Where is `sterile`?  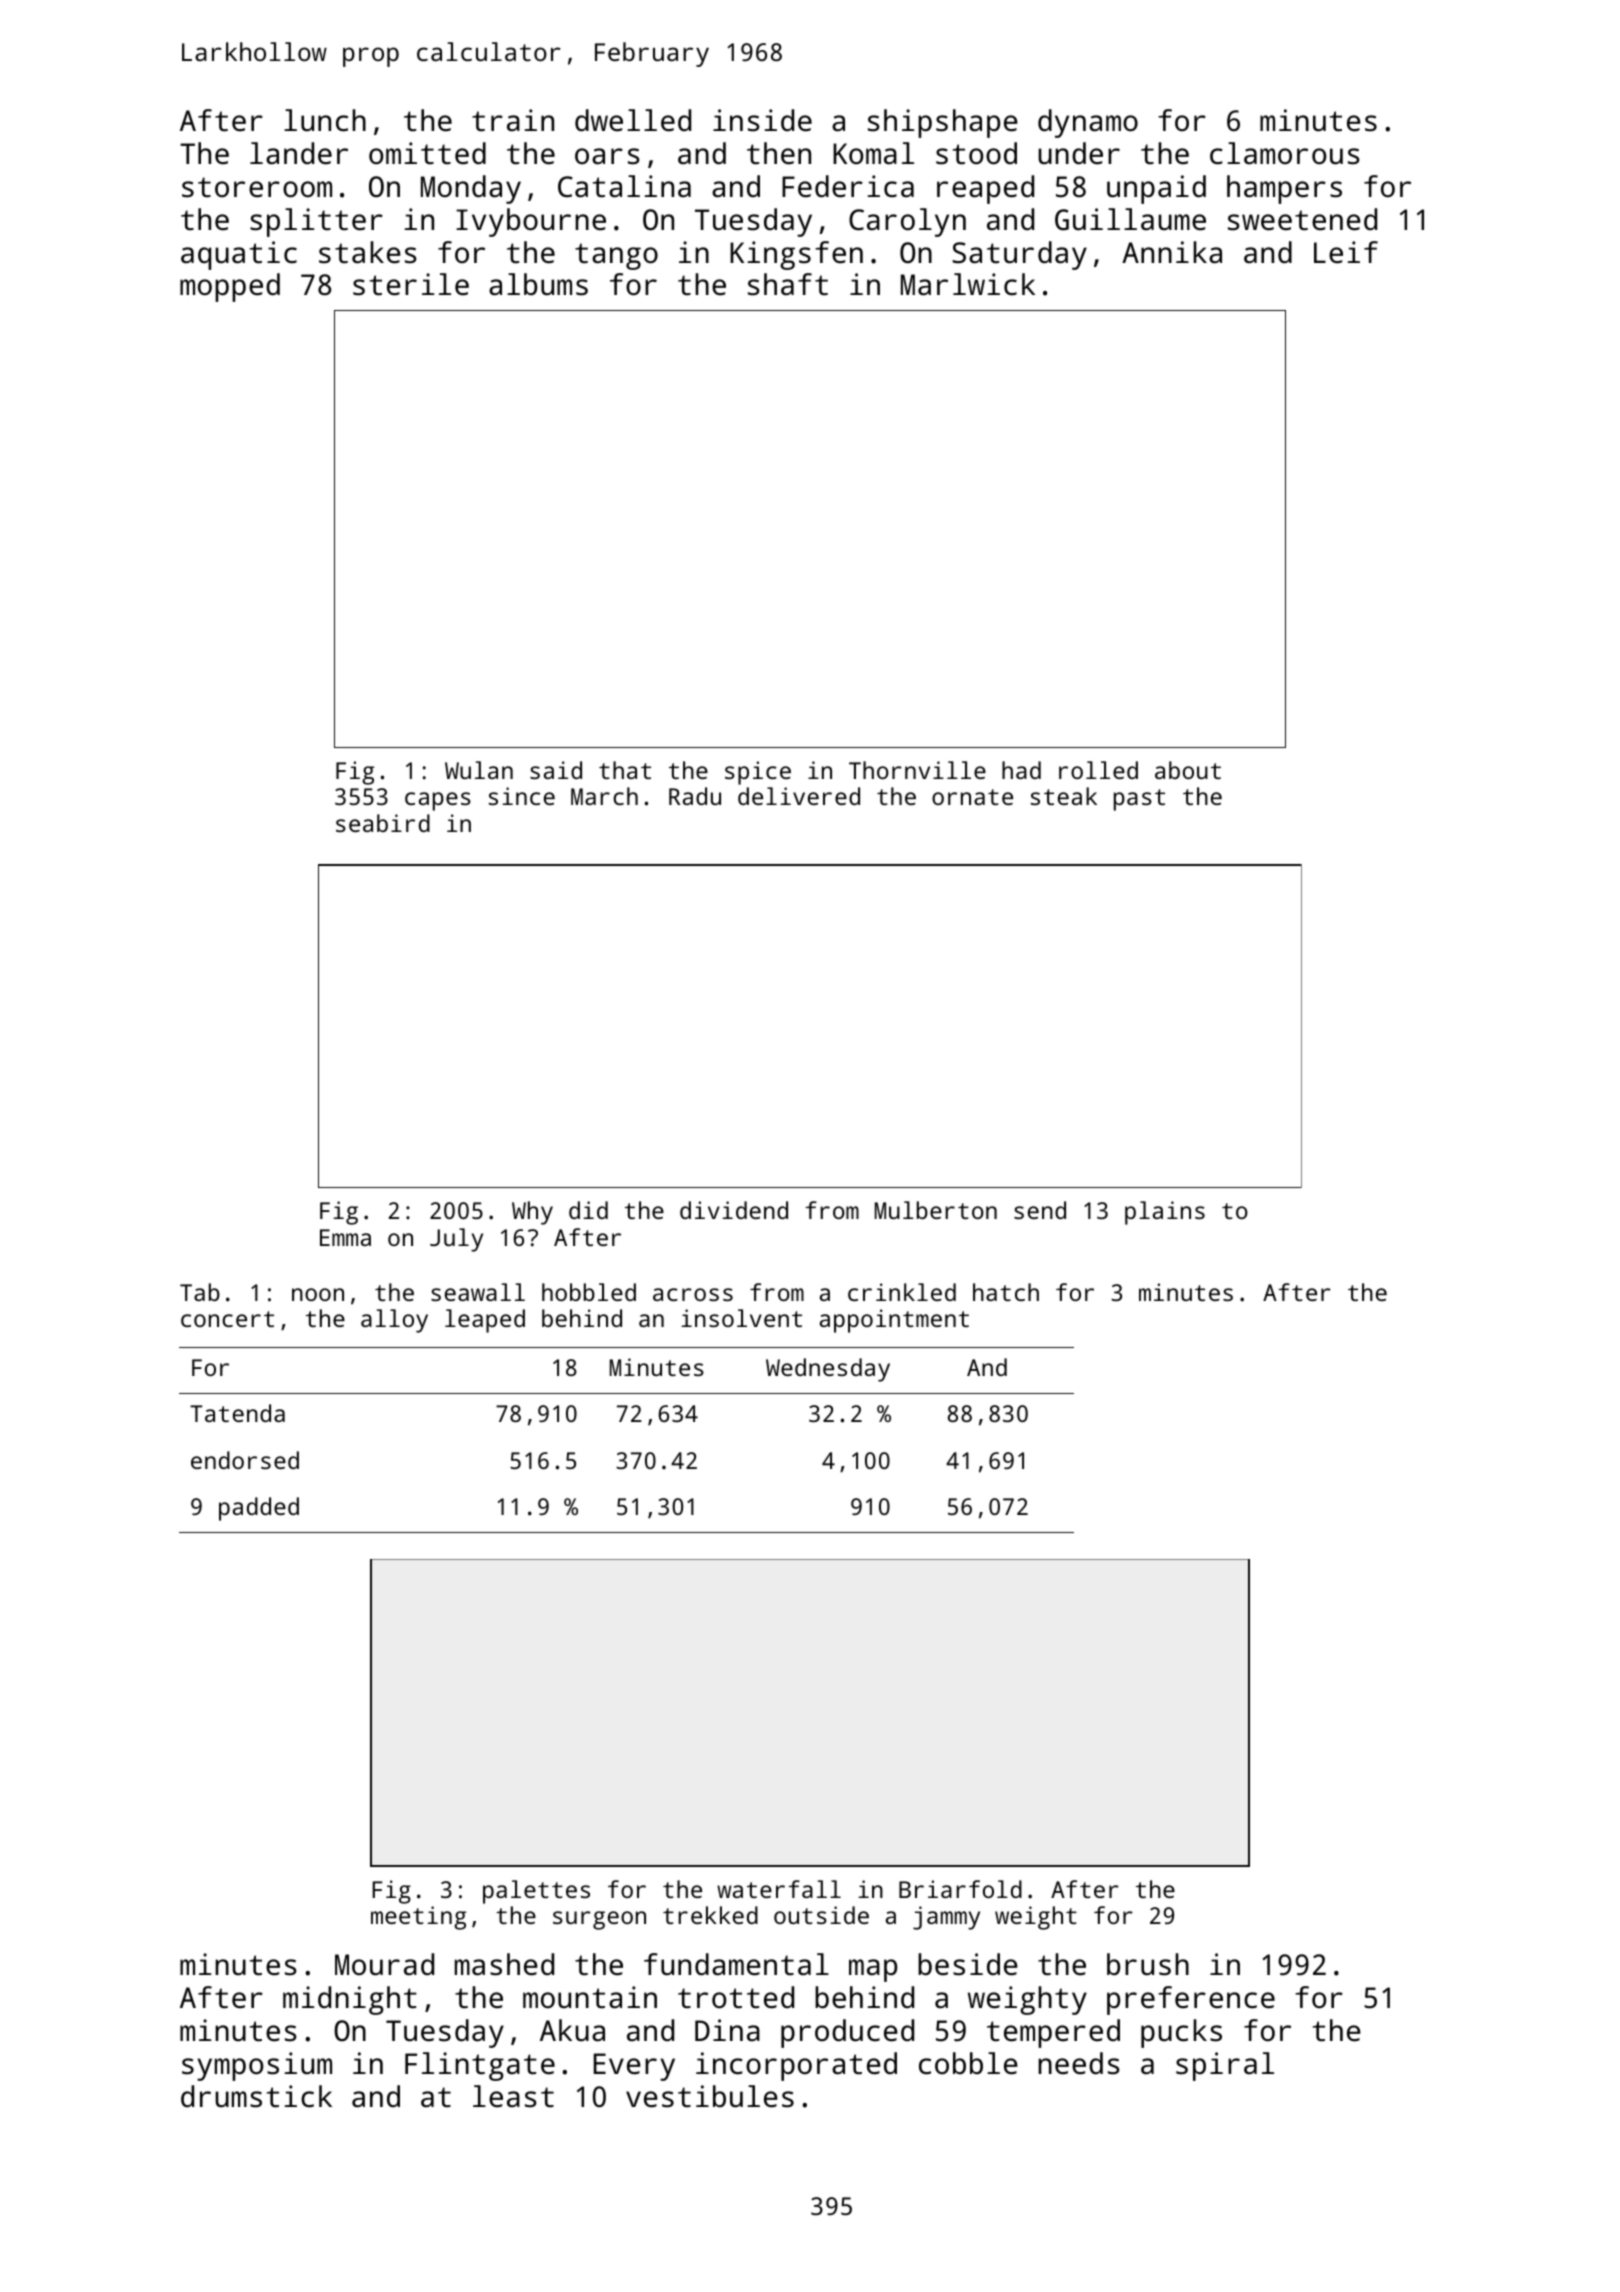
sterile is located at coordinates (411, 284).
